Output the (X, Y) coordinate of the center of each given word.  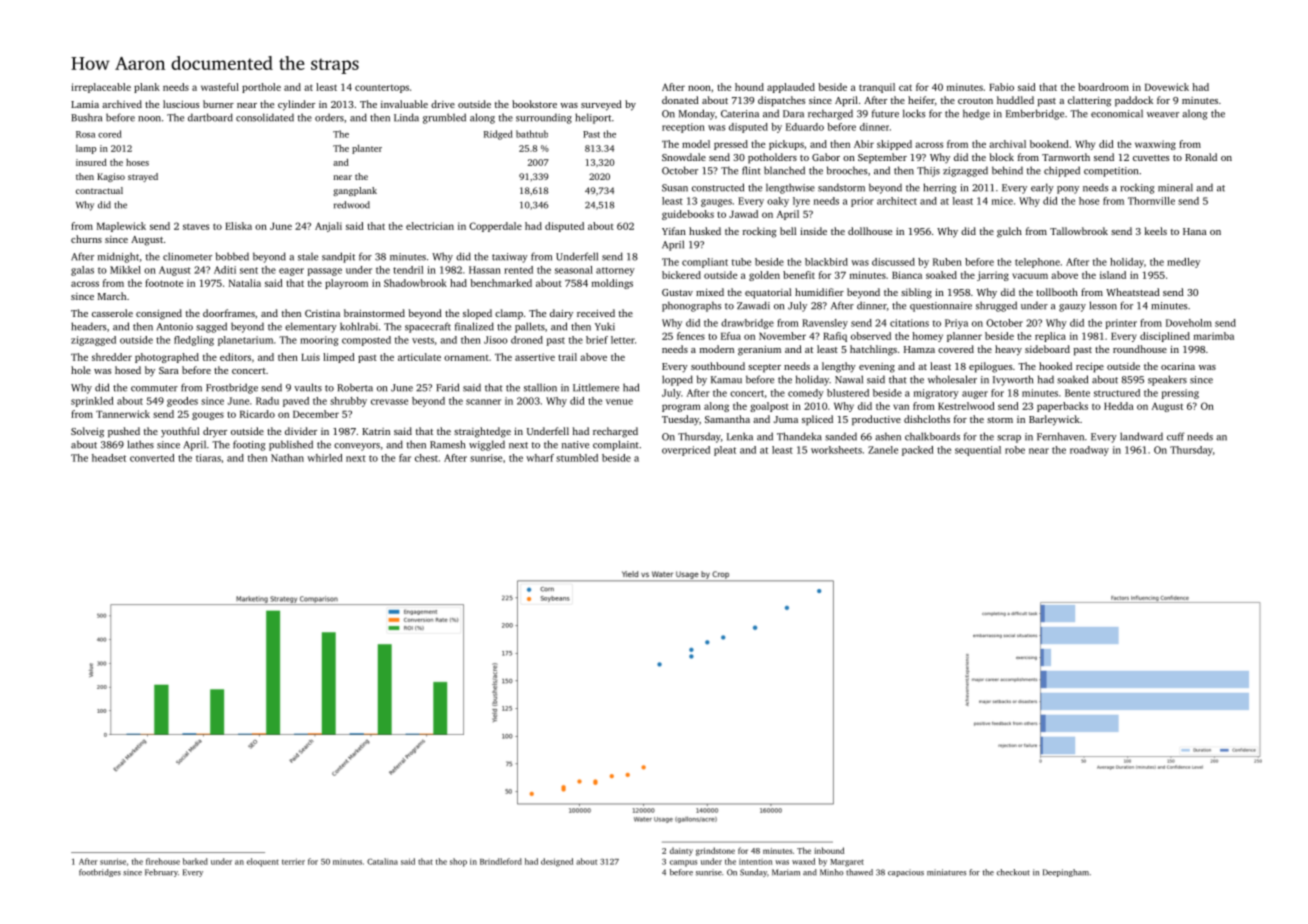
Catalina (382, 861)
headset (109, 458)
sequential (978, 451)
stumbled (577, 458)
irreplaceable (101, 88)
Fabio (1001, 87)
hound (749, 87)
